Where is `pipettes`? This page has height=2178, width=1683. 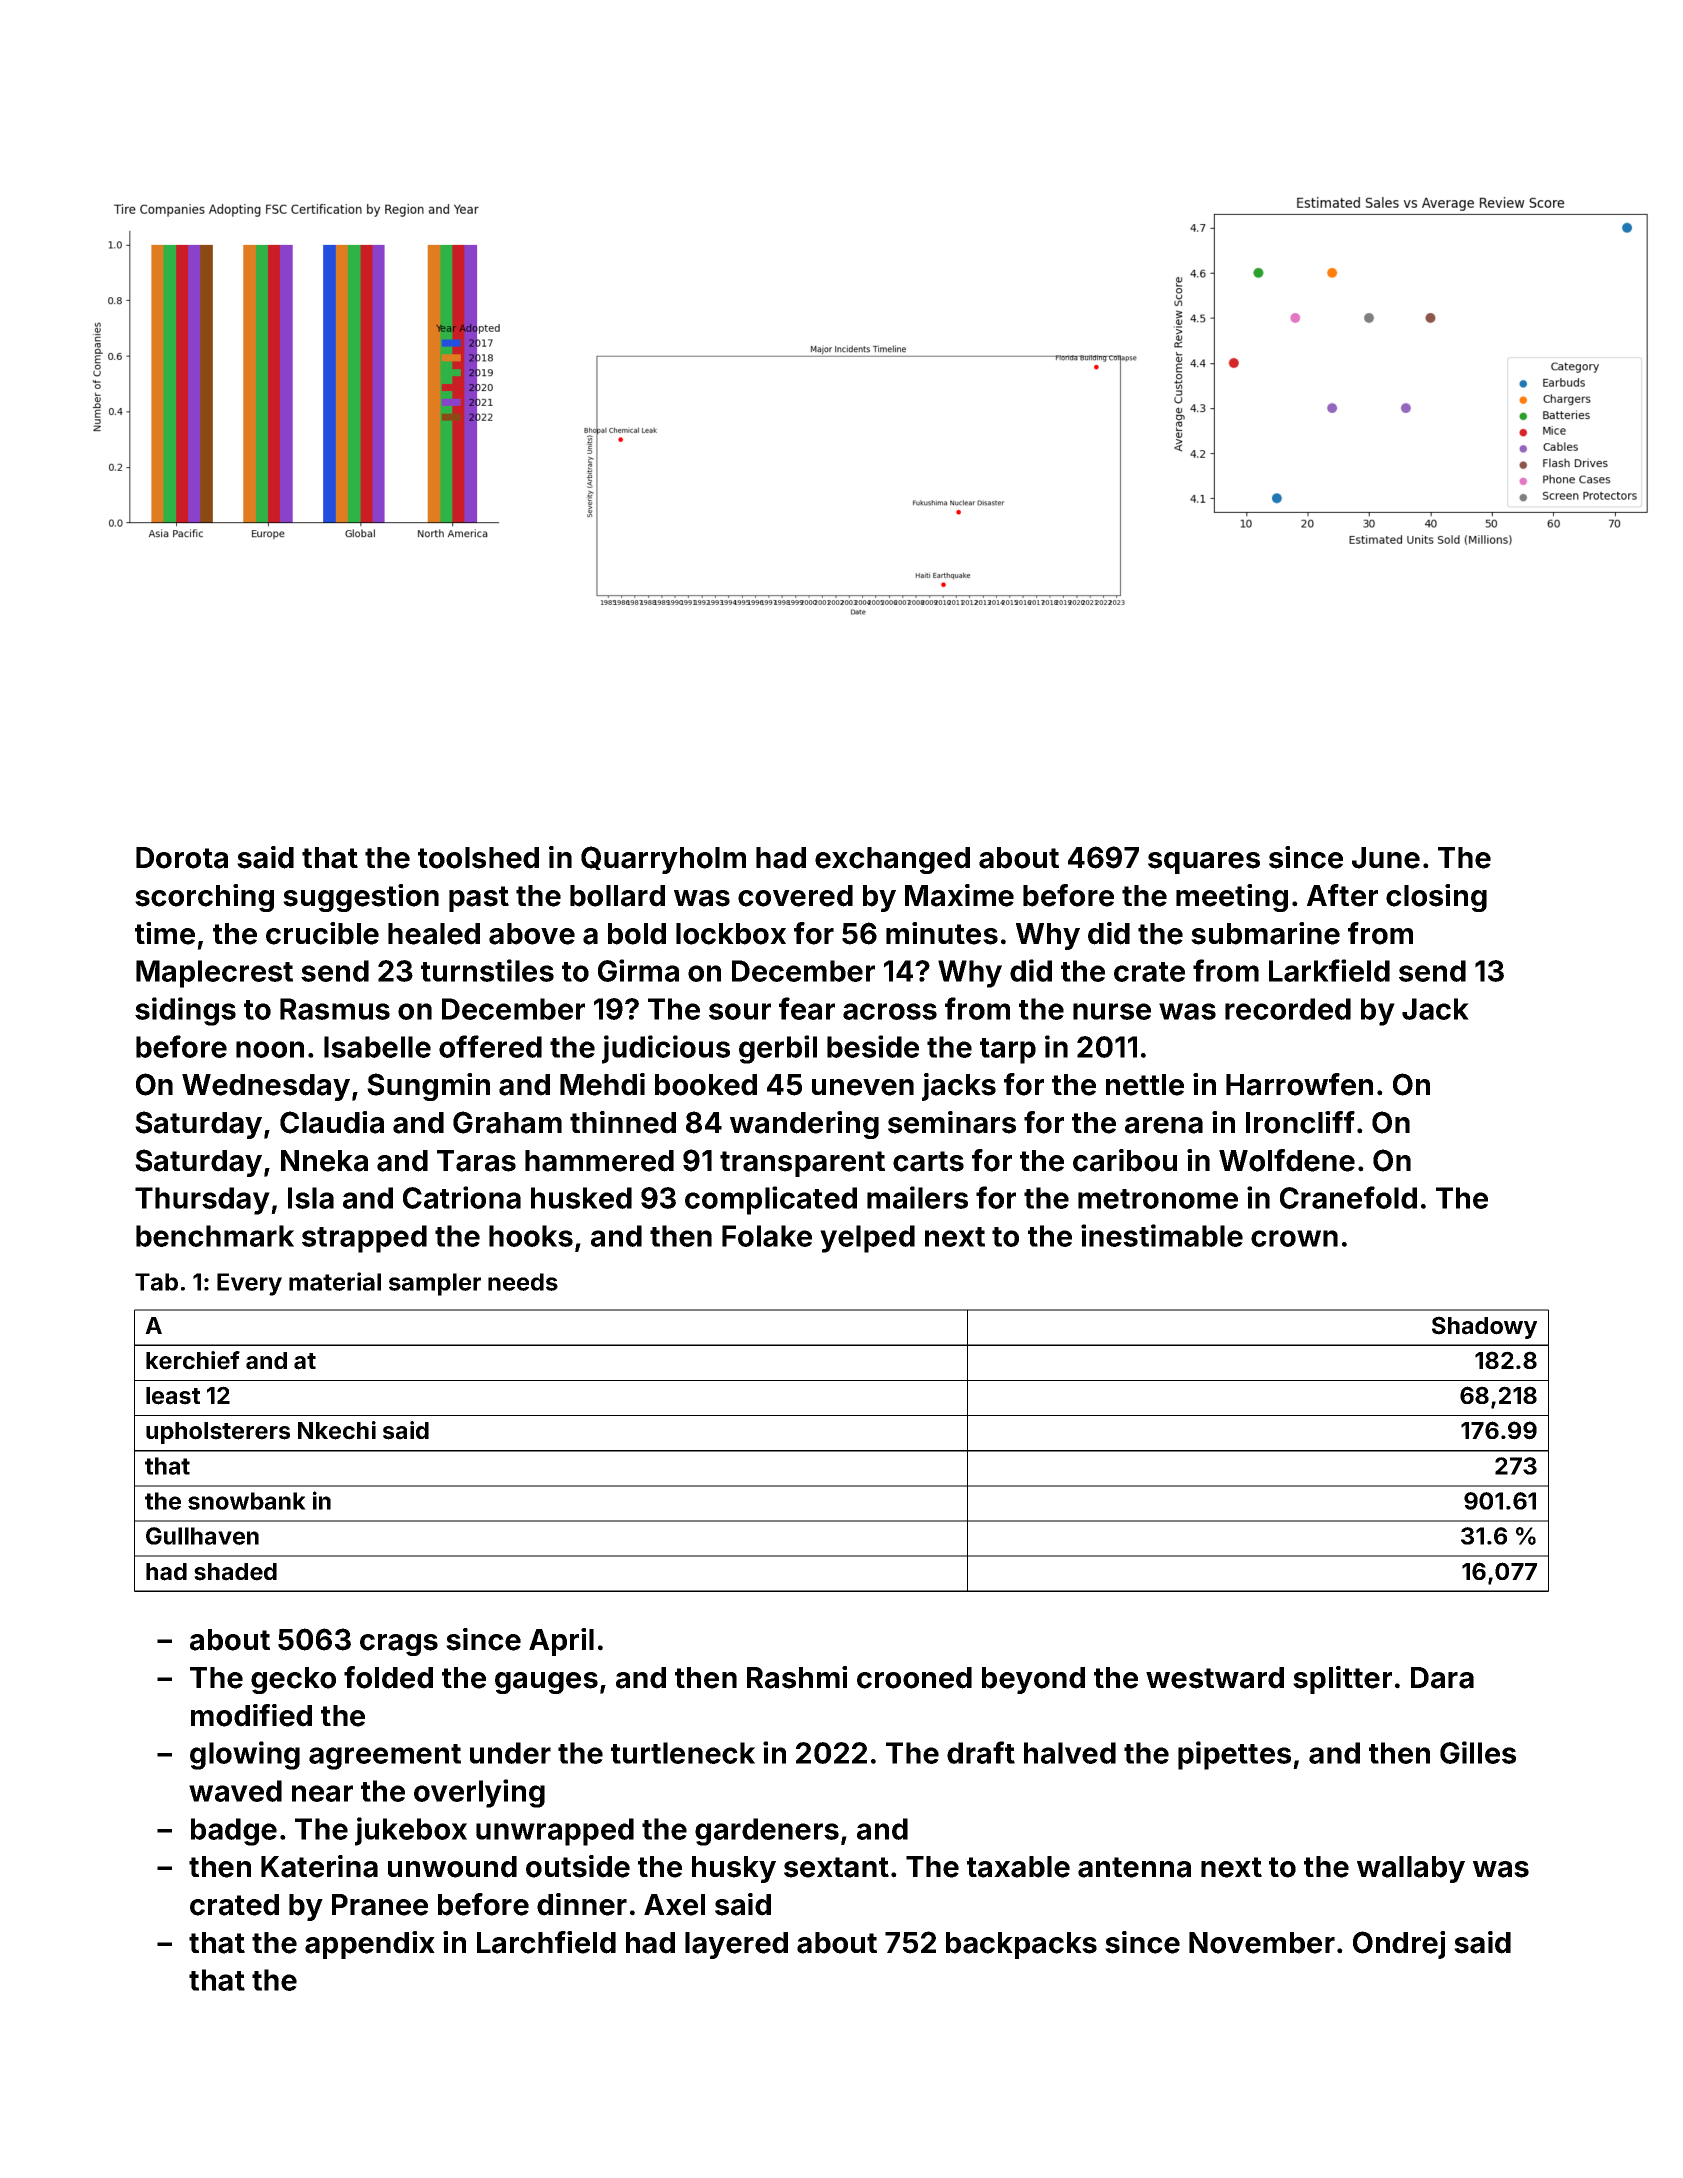
pipettes is located at coordinates (1234, 1755).
